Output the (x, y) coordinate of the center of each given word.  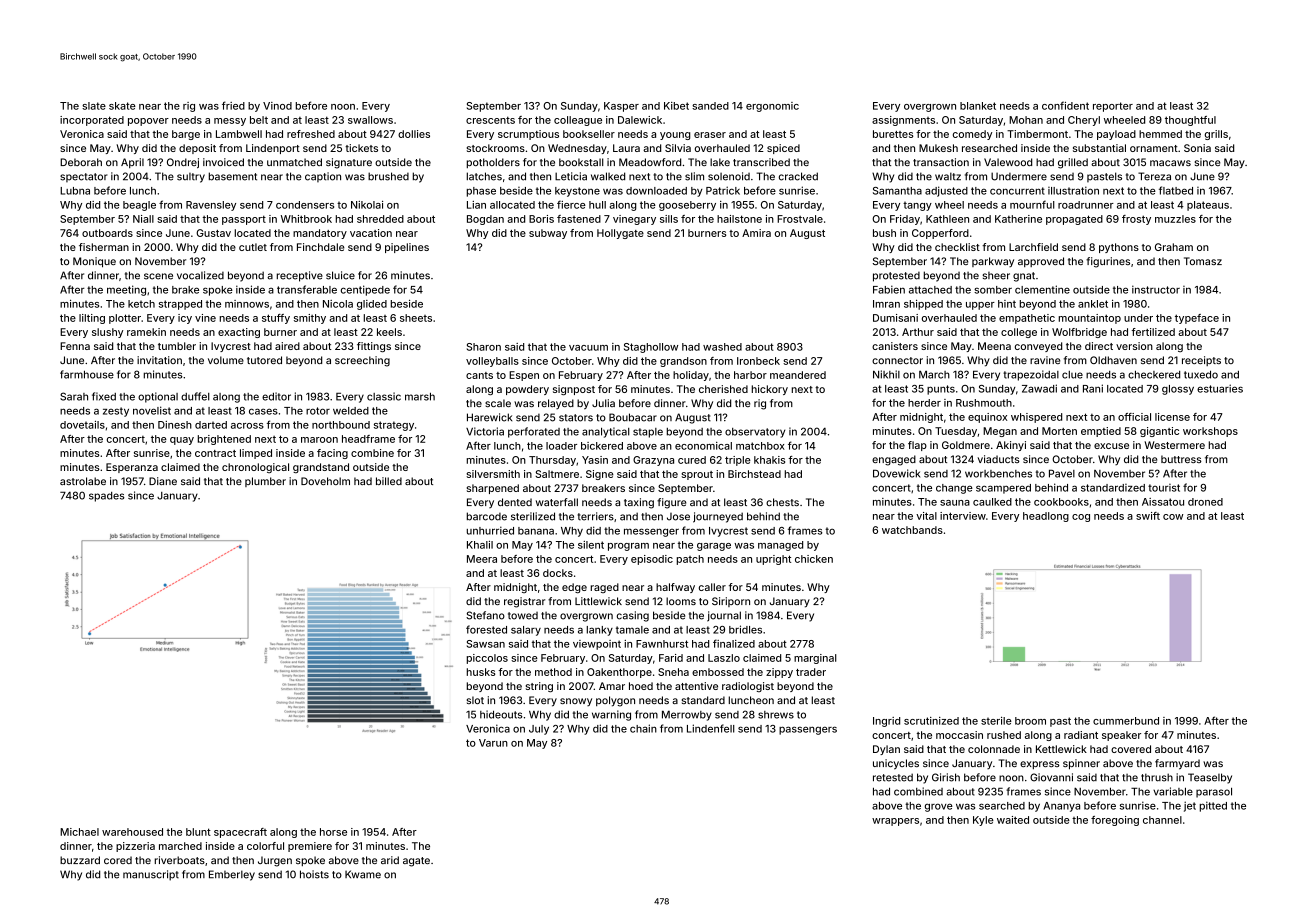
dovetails (82, 425)
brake (185, 290)
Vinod (277, 106)
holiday (691, 376)
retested (893, 777)
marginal (815, 659)
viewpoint (597, 645)
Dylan (886, 750)
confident (1065, 105)
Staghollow (651, 348)
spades (107, 497)
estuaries (1220, 388)
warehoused (132, 832)
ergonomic (772, 107)
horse (333, 832)
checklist (957, 247)
